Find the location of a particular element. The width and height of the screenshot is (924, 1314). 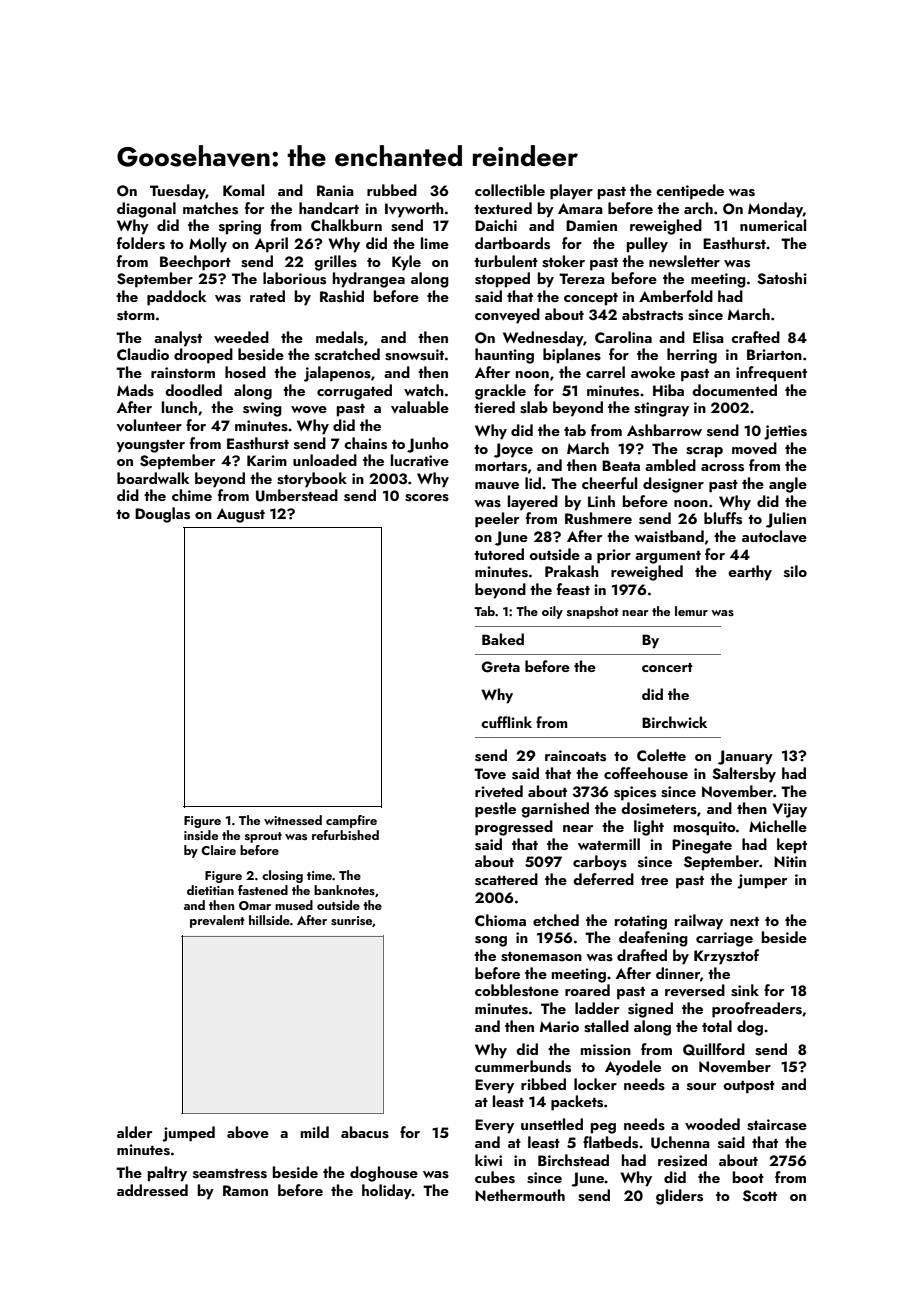

centipede is located at coordinates (690, 192).
